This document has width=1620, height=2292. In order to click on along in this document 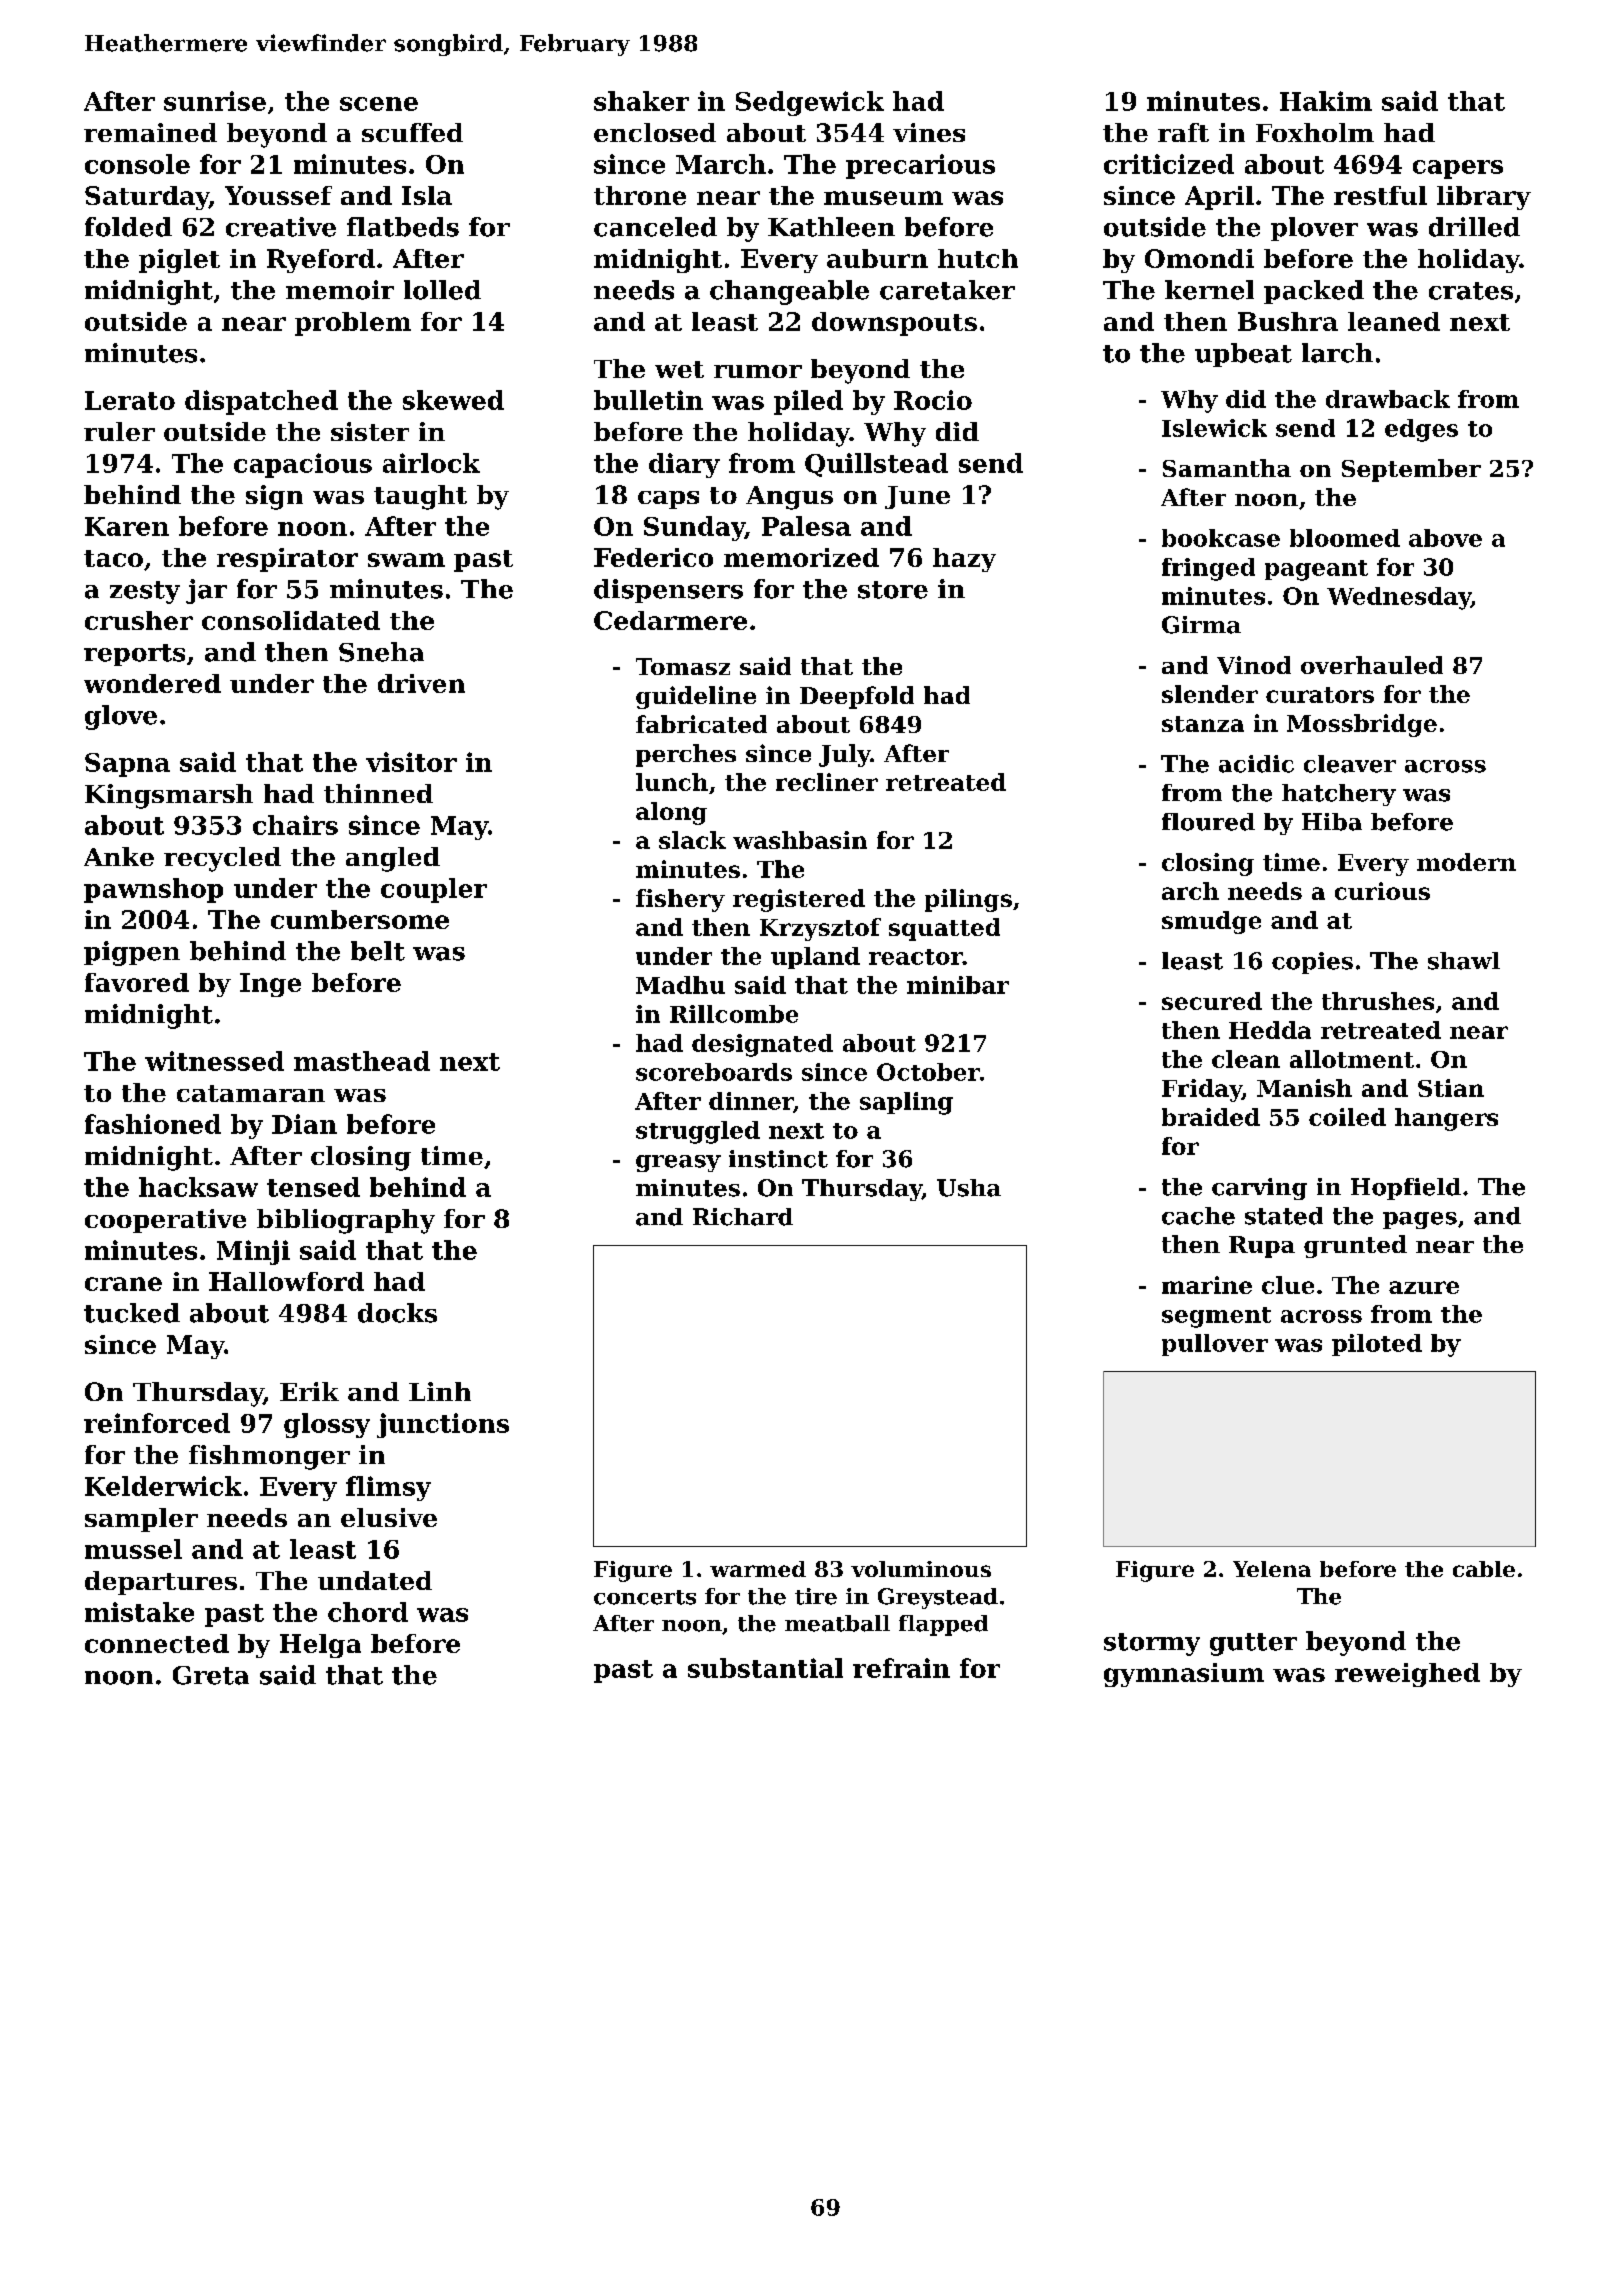, I will do `click(671, 813)`.
